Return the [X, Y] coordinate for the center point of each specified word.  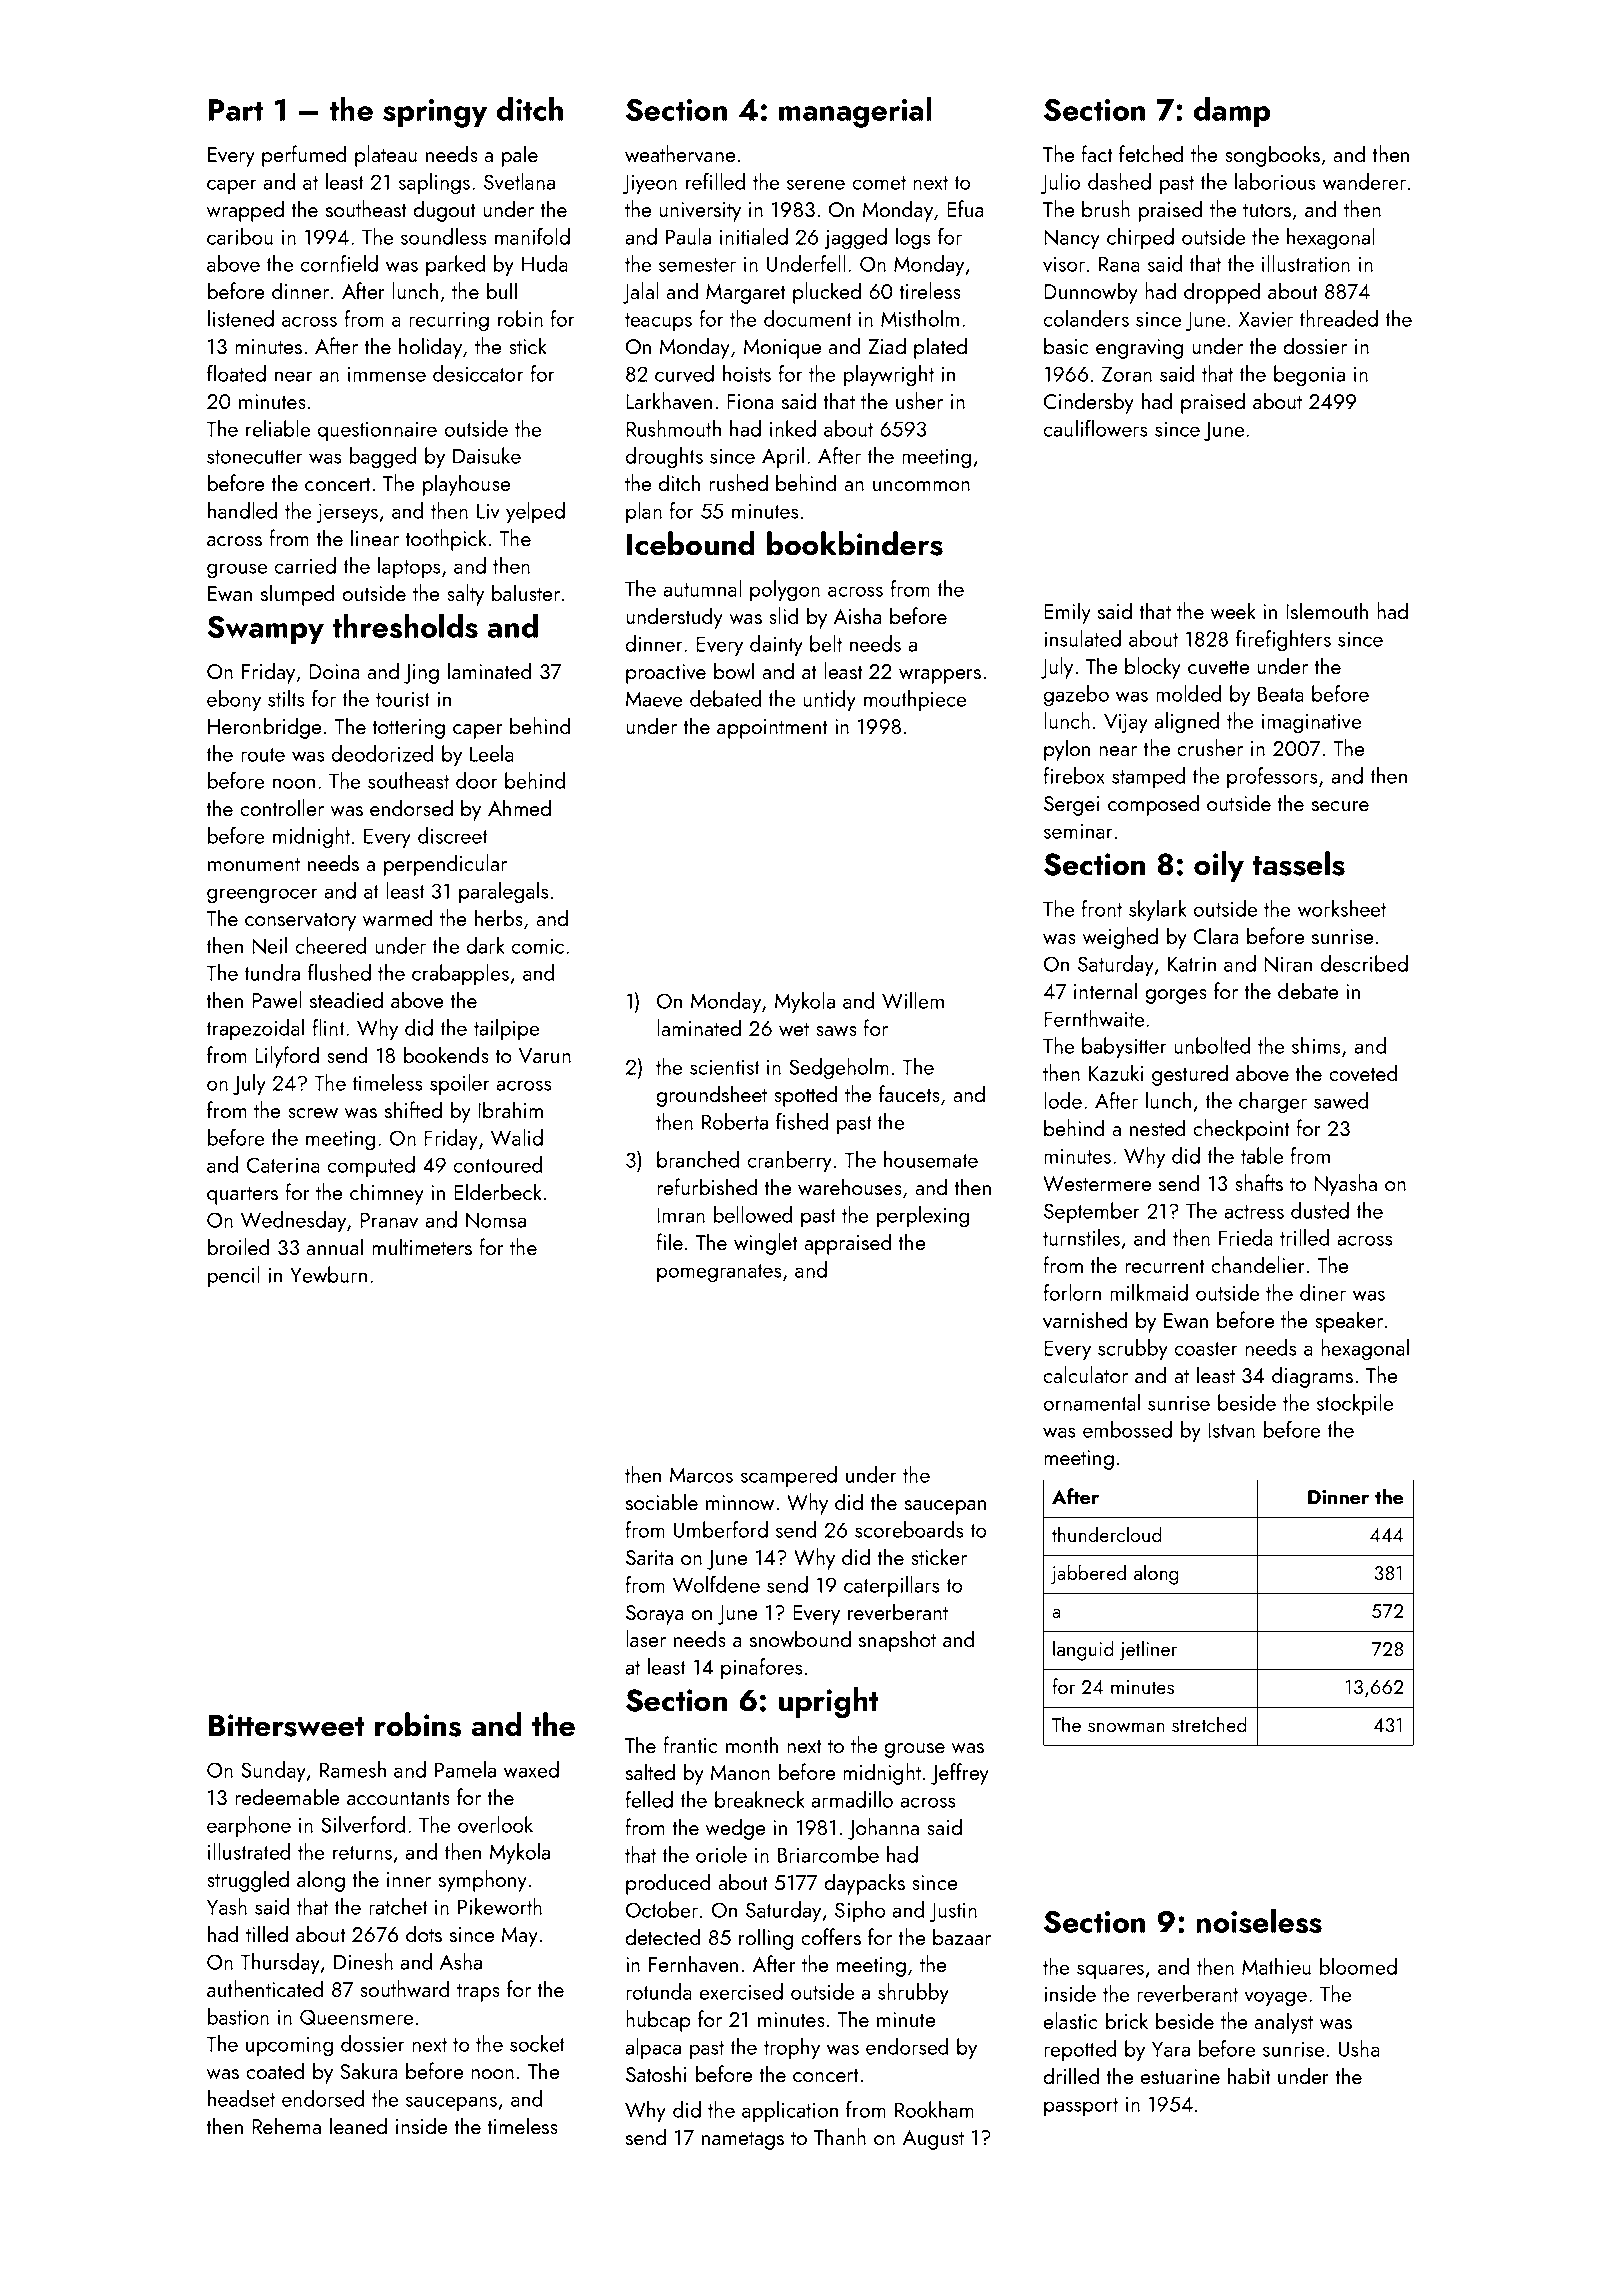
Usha [1359, 2048]
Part [236, 110]
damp [1232, 112]
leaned [358, 2125]
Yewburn [328, 1274]
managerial [855, 112]
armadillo [852, 1799]
